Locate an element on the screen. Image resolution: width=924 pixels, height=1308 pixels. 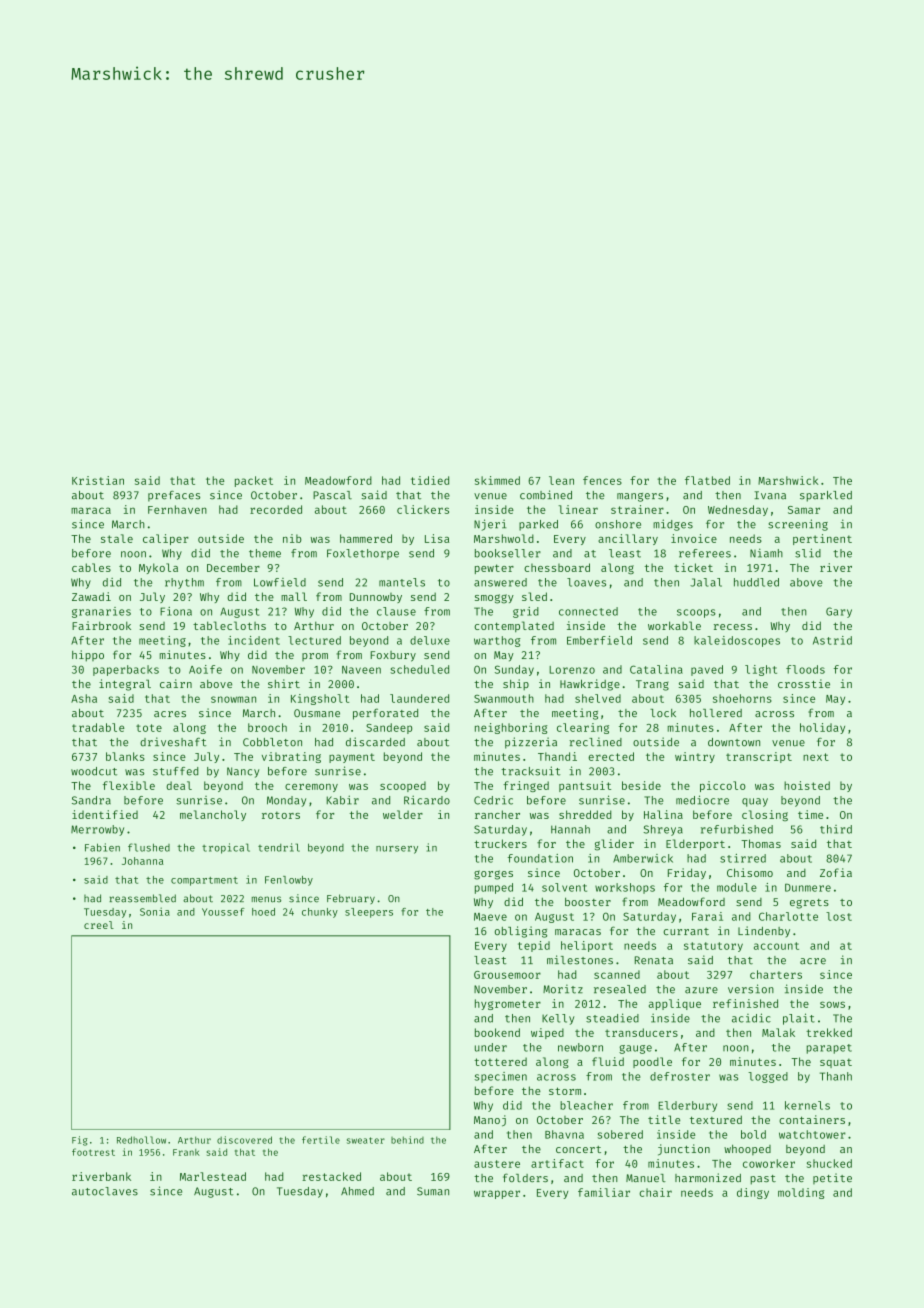
Hannah is located at coordinates (570, 829).
